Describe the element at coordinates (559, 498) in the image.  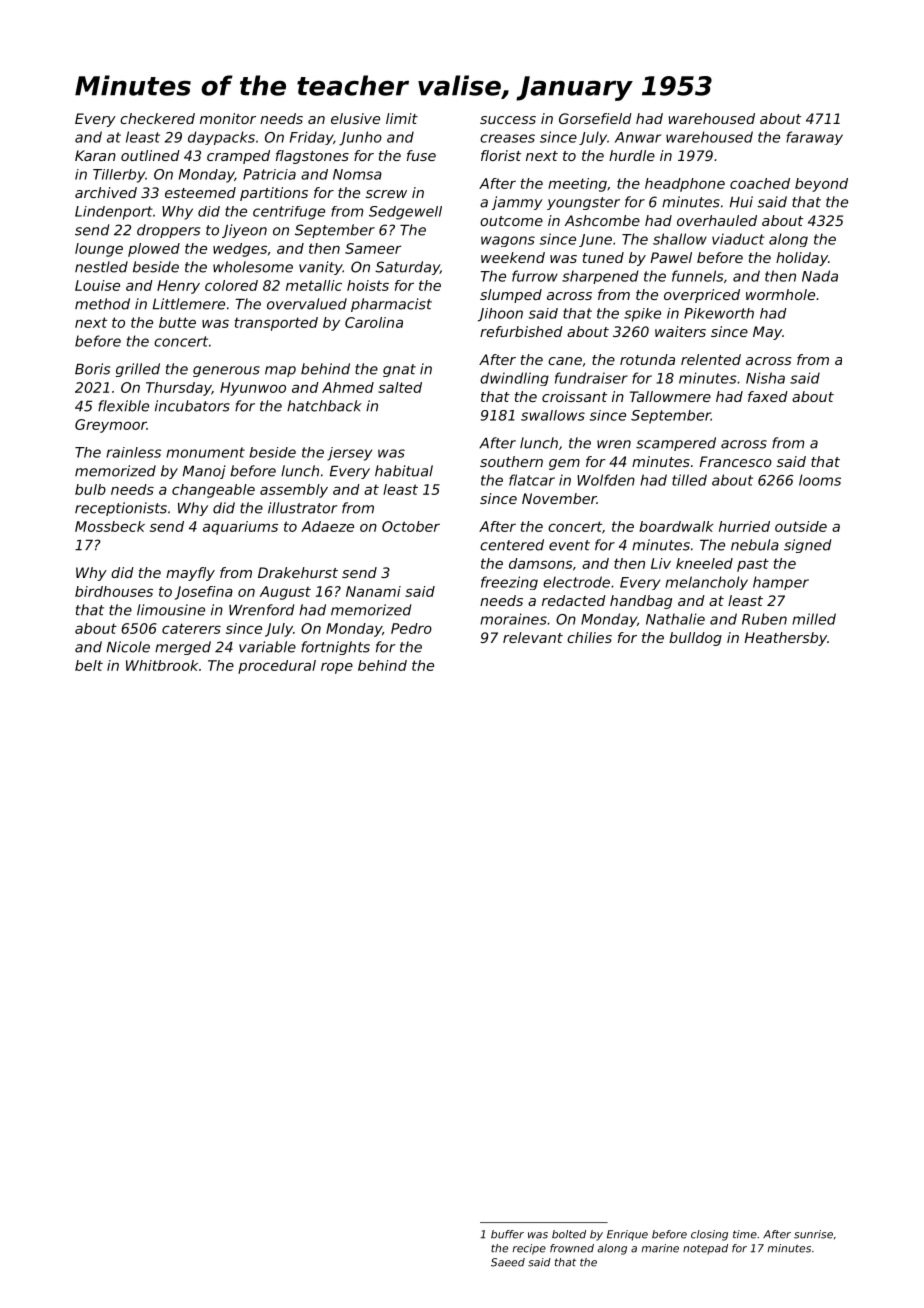
I see `November` at that location.
